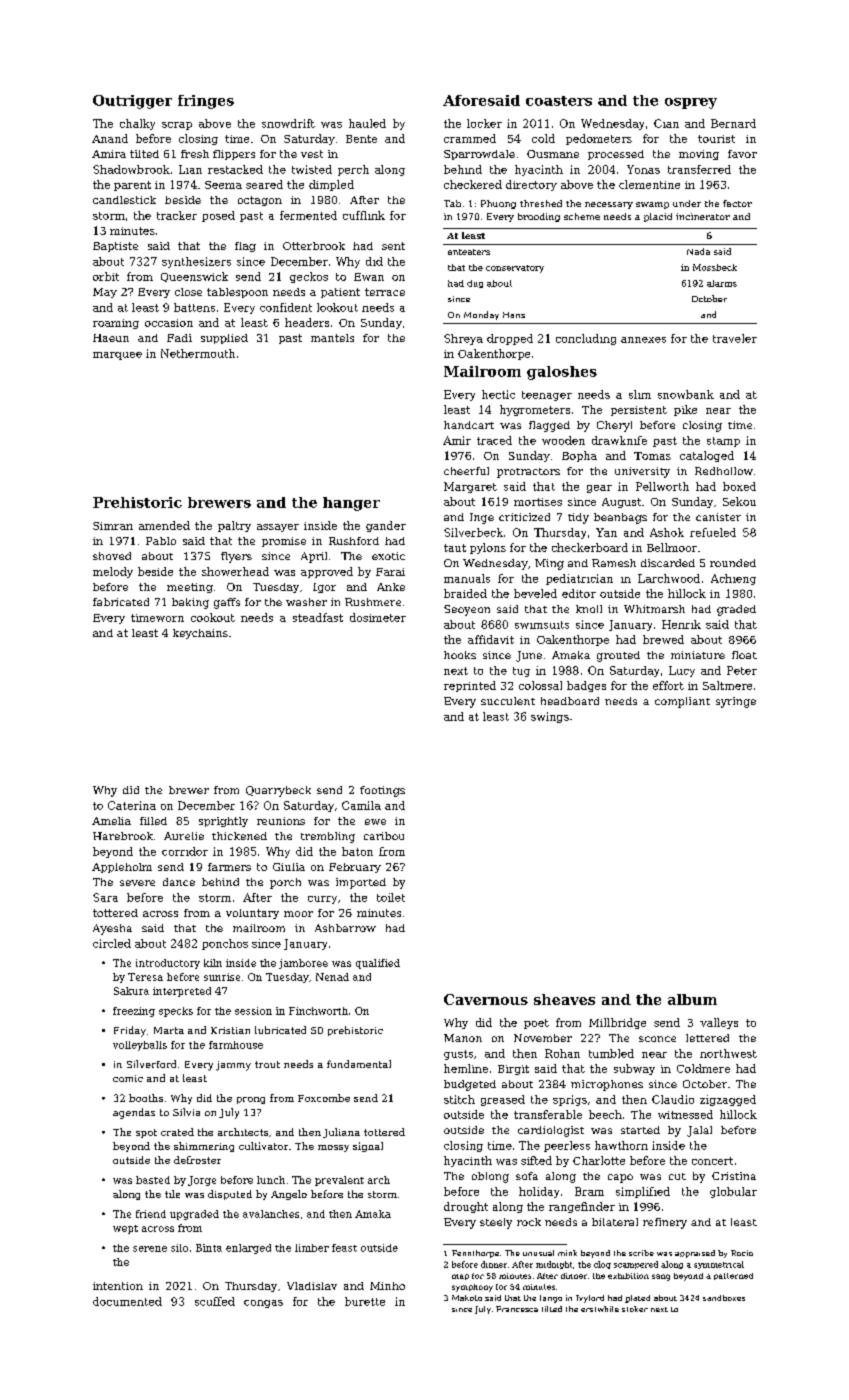  What do you see at coordinates (140, 1046) in the screenshot?
I see `volleyballs` at bounding box center [140, 1046].
